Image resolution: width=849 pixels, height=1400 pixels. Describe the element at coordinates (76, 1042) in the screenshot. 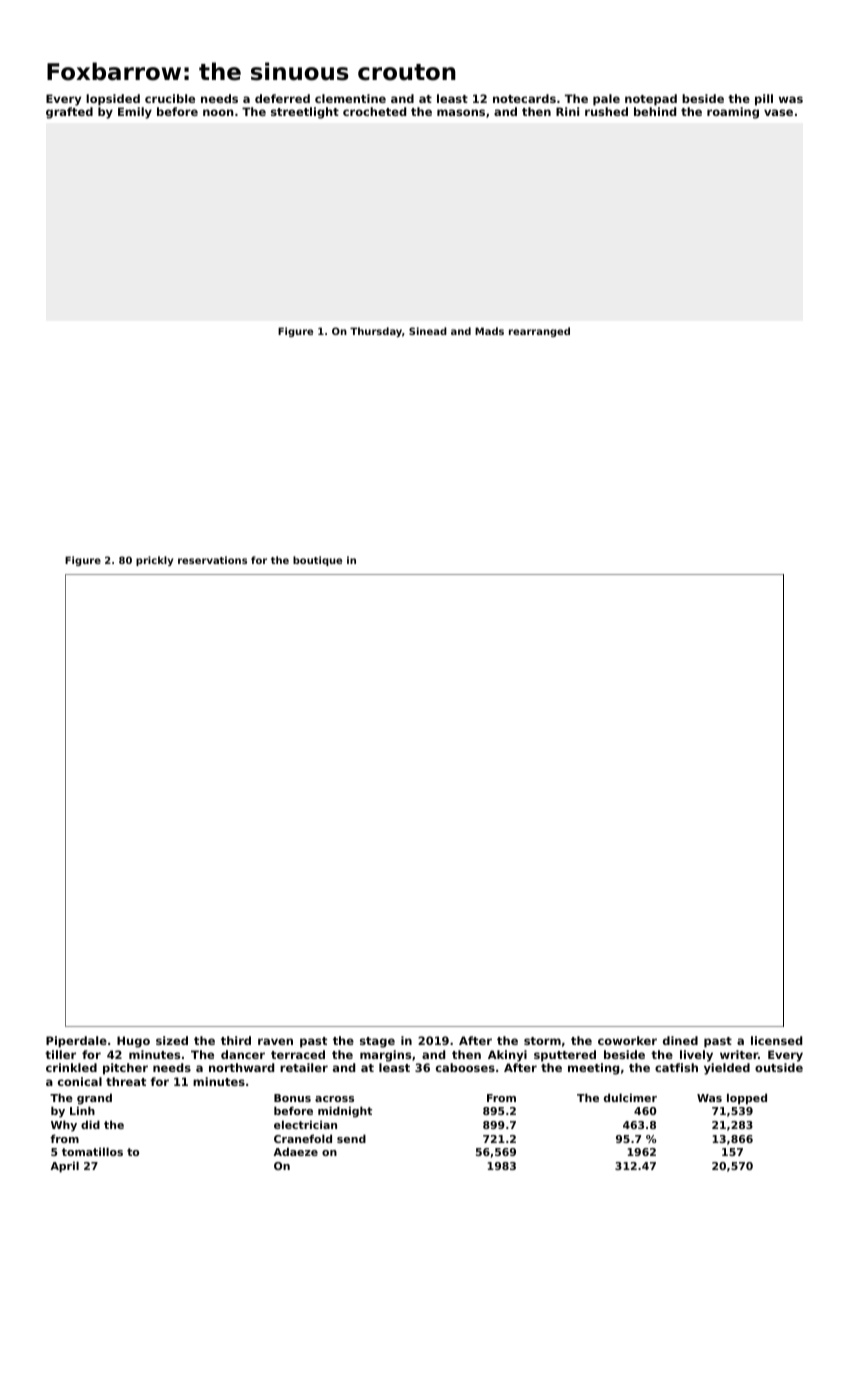

I see `Piperdale` at that location.
